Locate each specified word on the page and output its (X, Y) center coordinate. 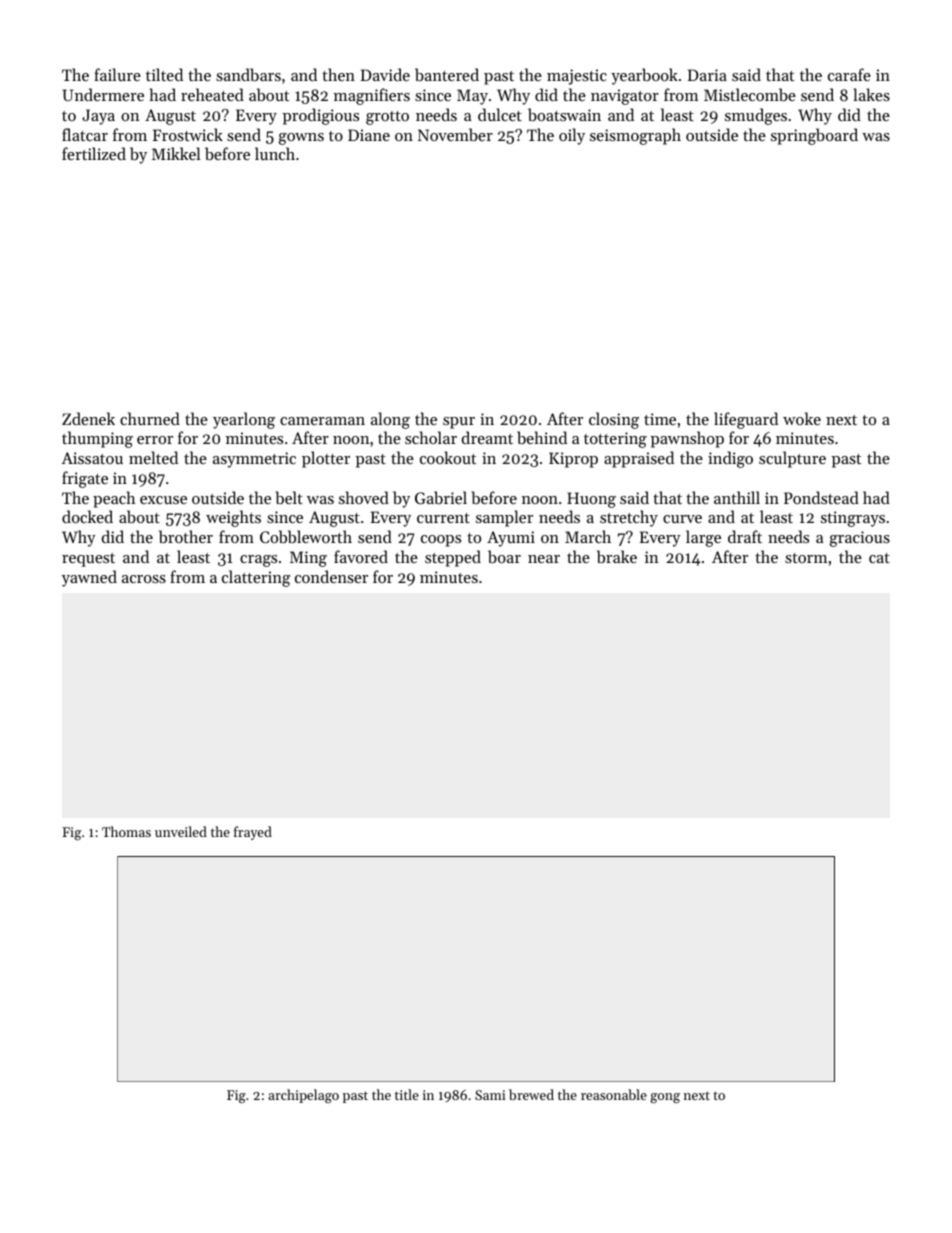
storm (806, 558)
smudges (756, 116)
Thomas (126, 831)
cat (879, 558)
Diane (369, 135)
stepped (453, 558)
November (455, 134)
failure (117, 74)
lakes (871, 94)
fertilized (94, 153)
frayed (253, 833)
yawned (89, 578)
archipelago (303, 1096)
